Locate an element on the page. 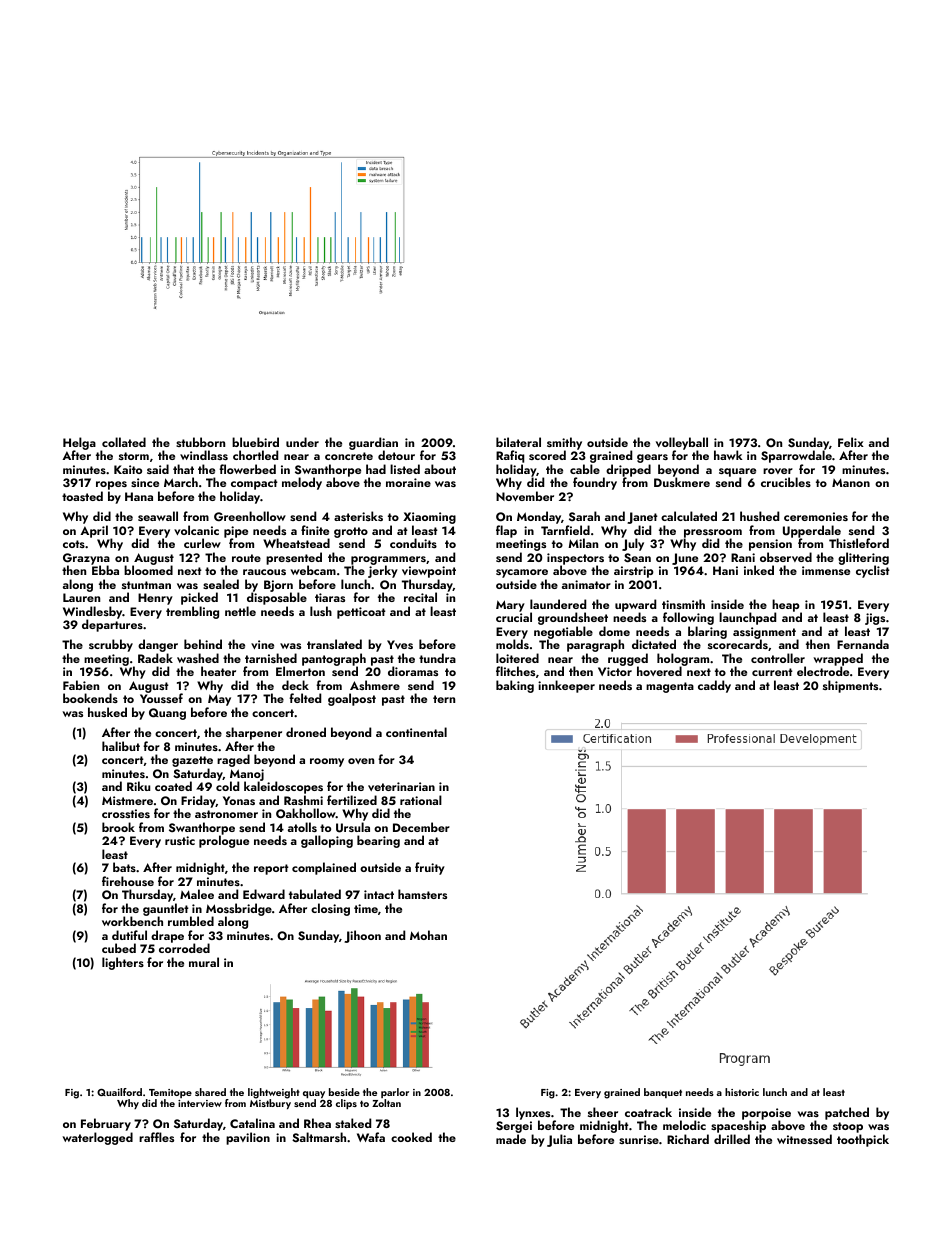 This image has width=952, height=1233. Bjorn is located at coordinates (278, 586).
